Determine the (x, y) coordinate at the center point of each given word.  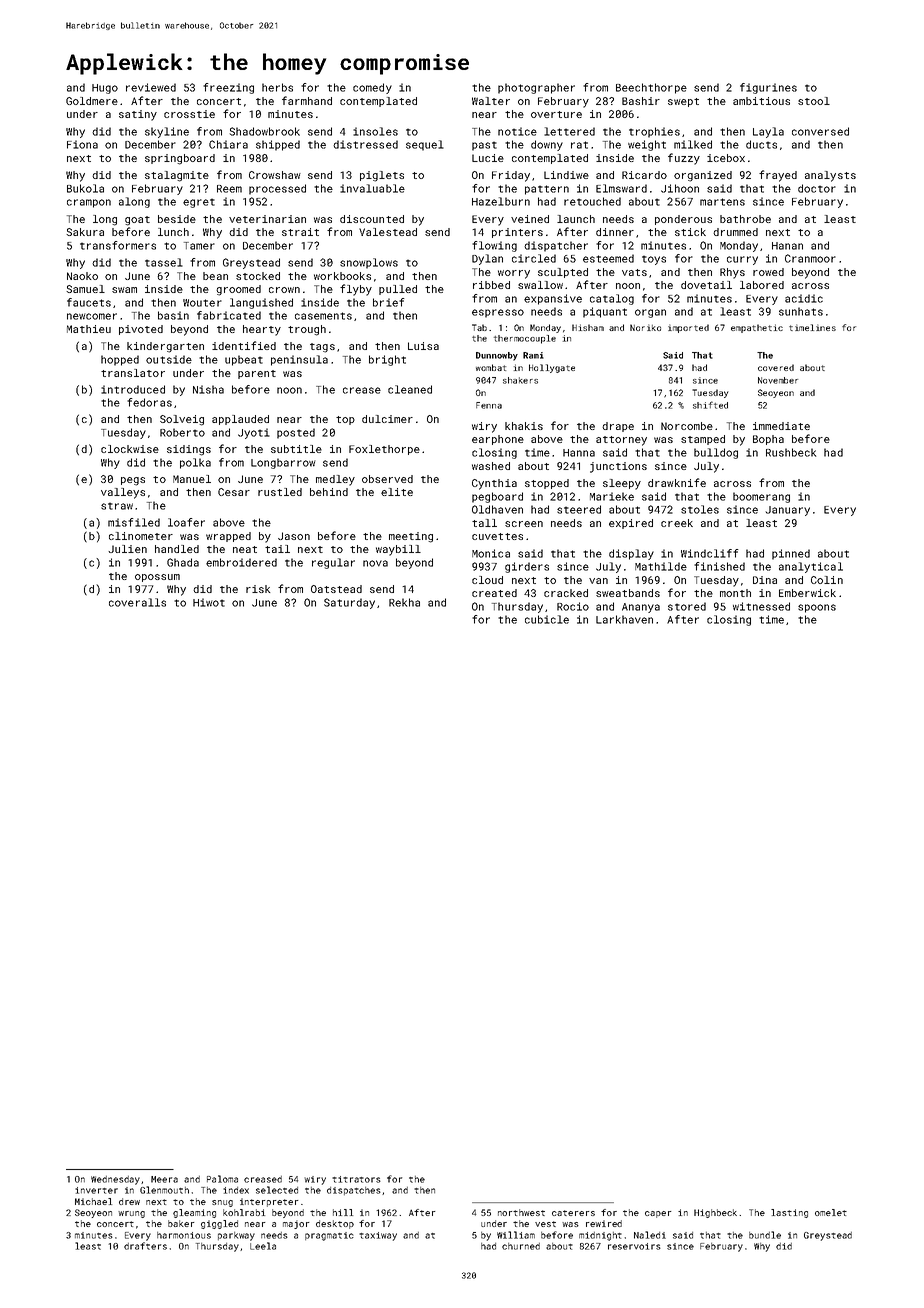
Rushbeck (791, 452)
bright (387, 360)
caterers (573, 1213)
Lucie (488, 158)
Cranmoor (810, 258)
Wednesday (115, 1180)
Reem (229, 189)
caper (658, 1214)
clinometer (141, 536)
